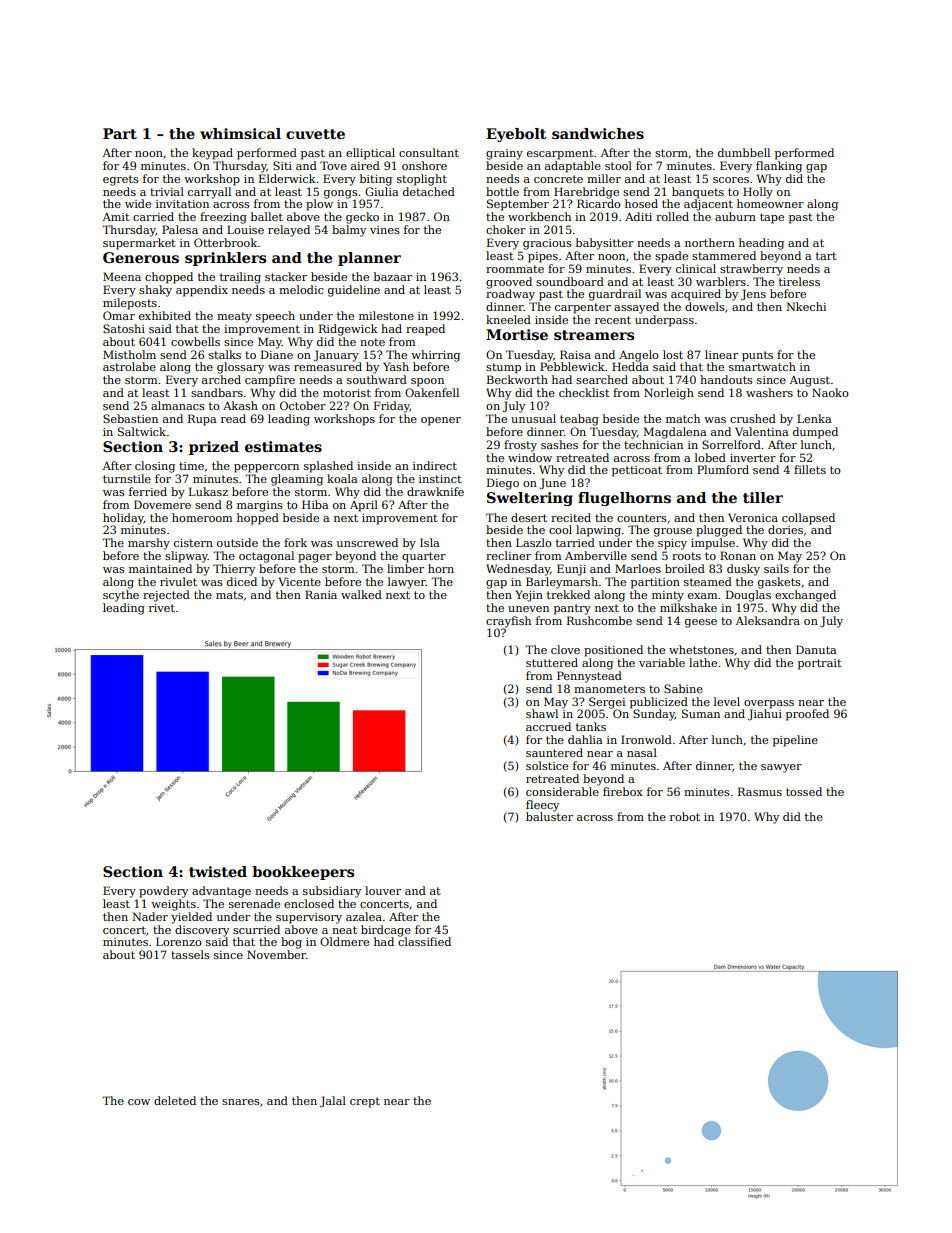 Image resolution: width=952 pixels, height=1233 pixels. What do you see at coordinates (315, 134) in the screenshot?
I see `cuvette` at bounding box center [315, 134].
